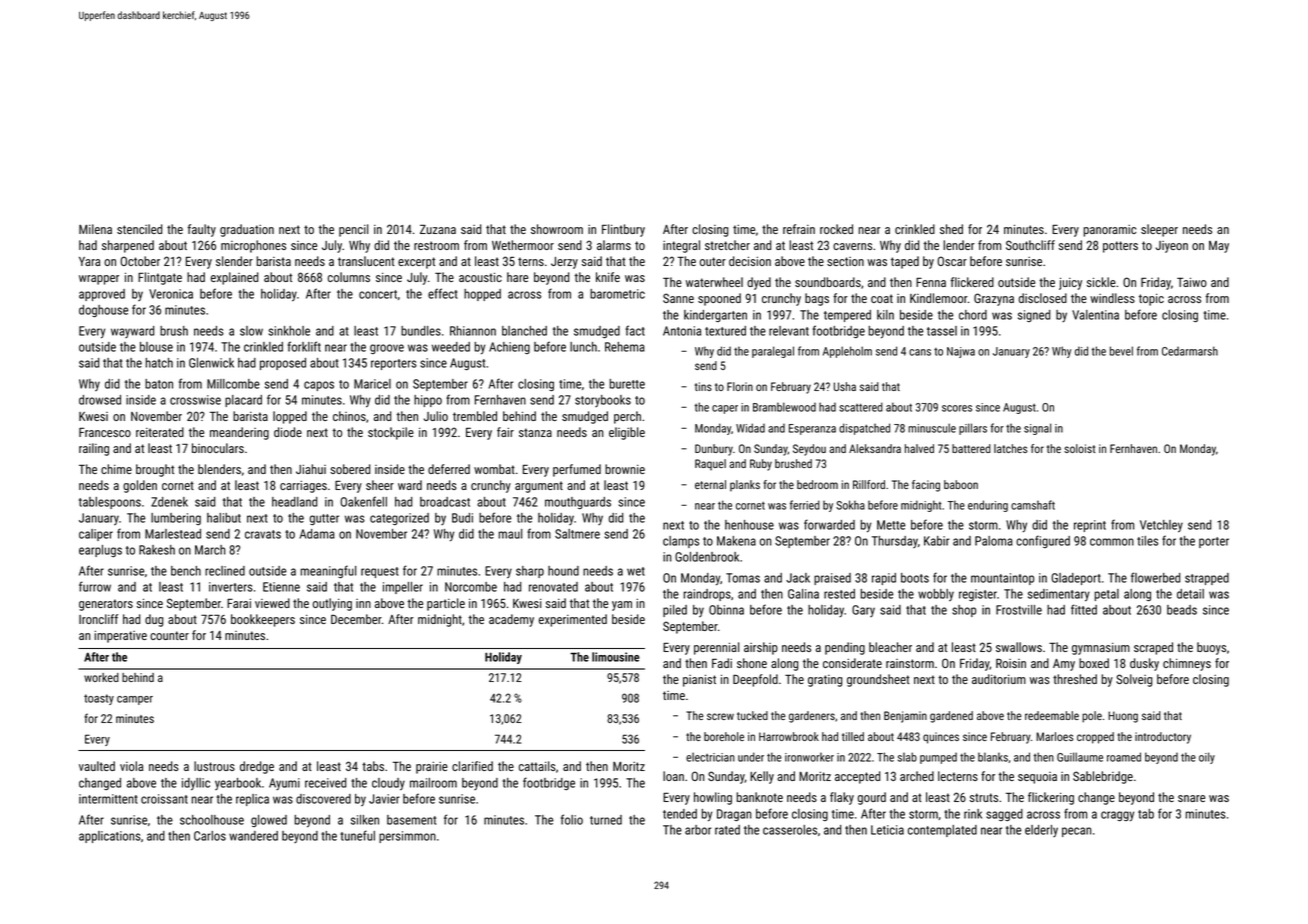 This screenshot has width=1308, height=924. What do you see at coordinates (623, 230) in the screenshot?
I see `Flintbury` at bounding box center [623, 230].
